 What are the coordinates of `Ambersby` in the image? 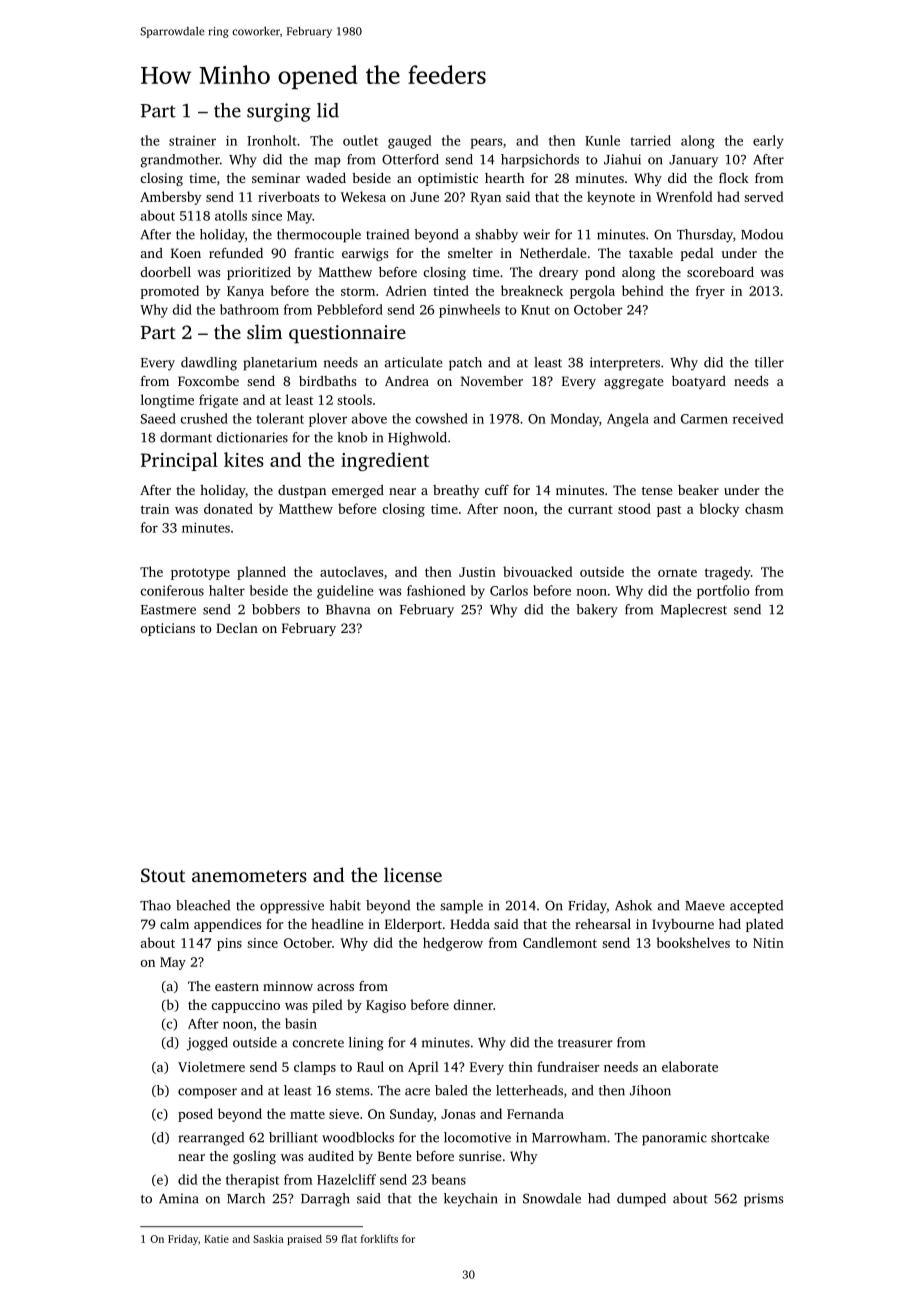 It's located at (171, 198).
